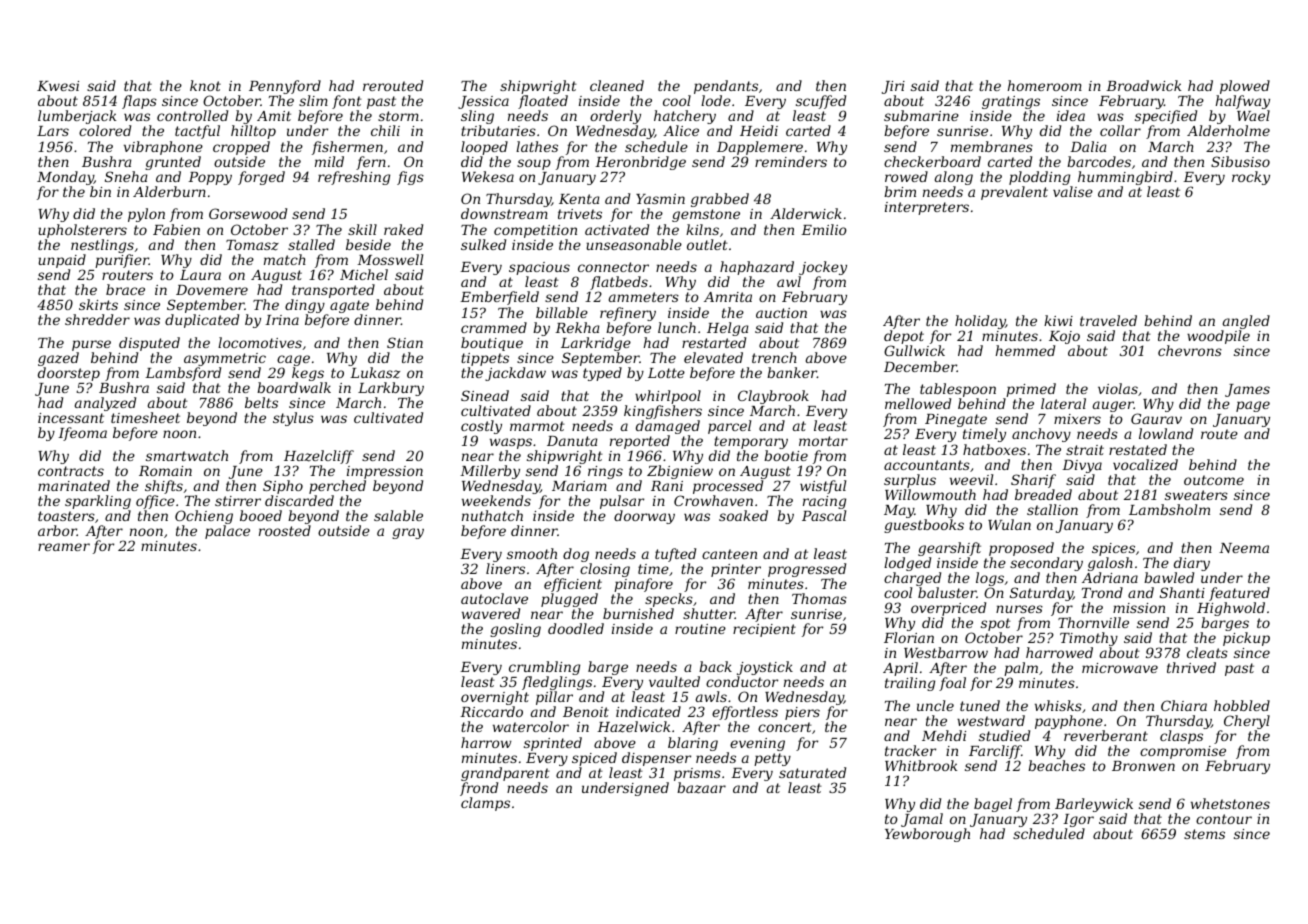  Describe the element at coordinates (1108, 320) in the screenshot. I see `traveled` at that location.
